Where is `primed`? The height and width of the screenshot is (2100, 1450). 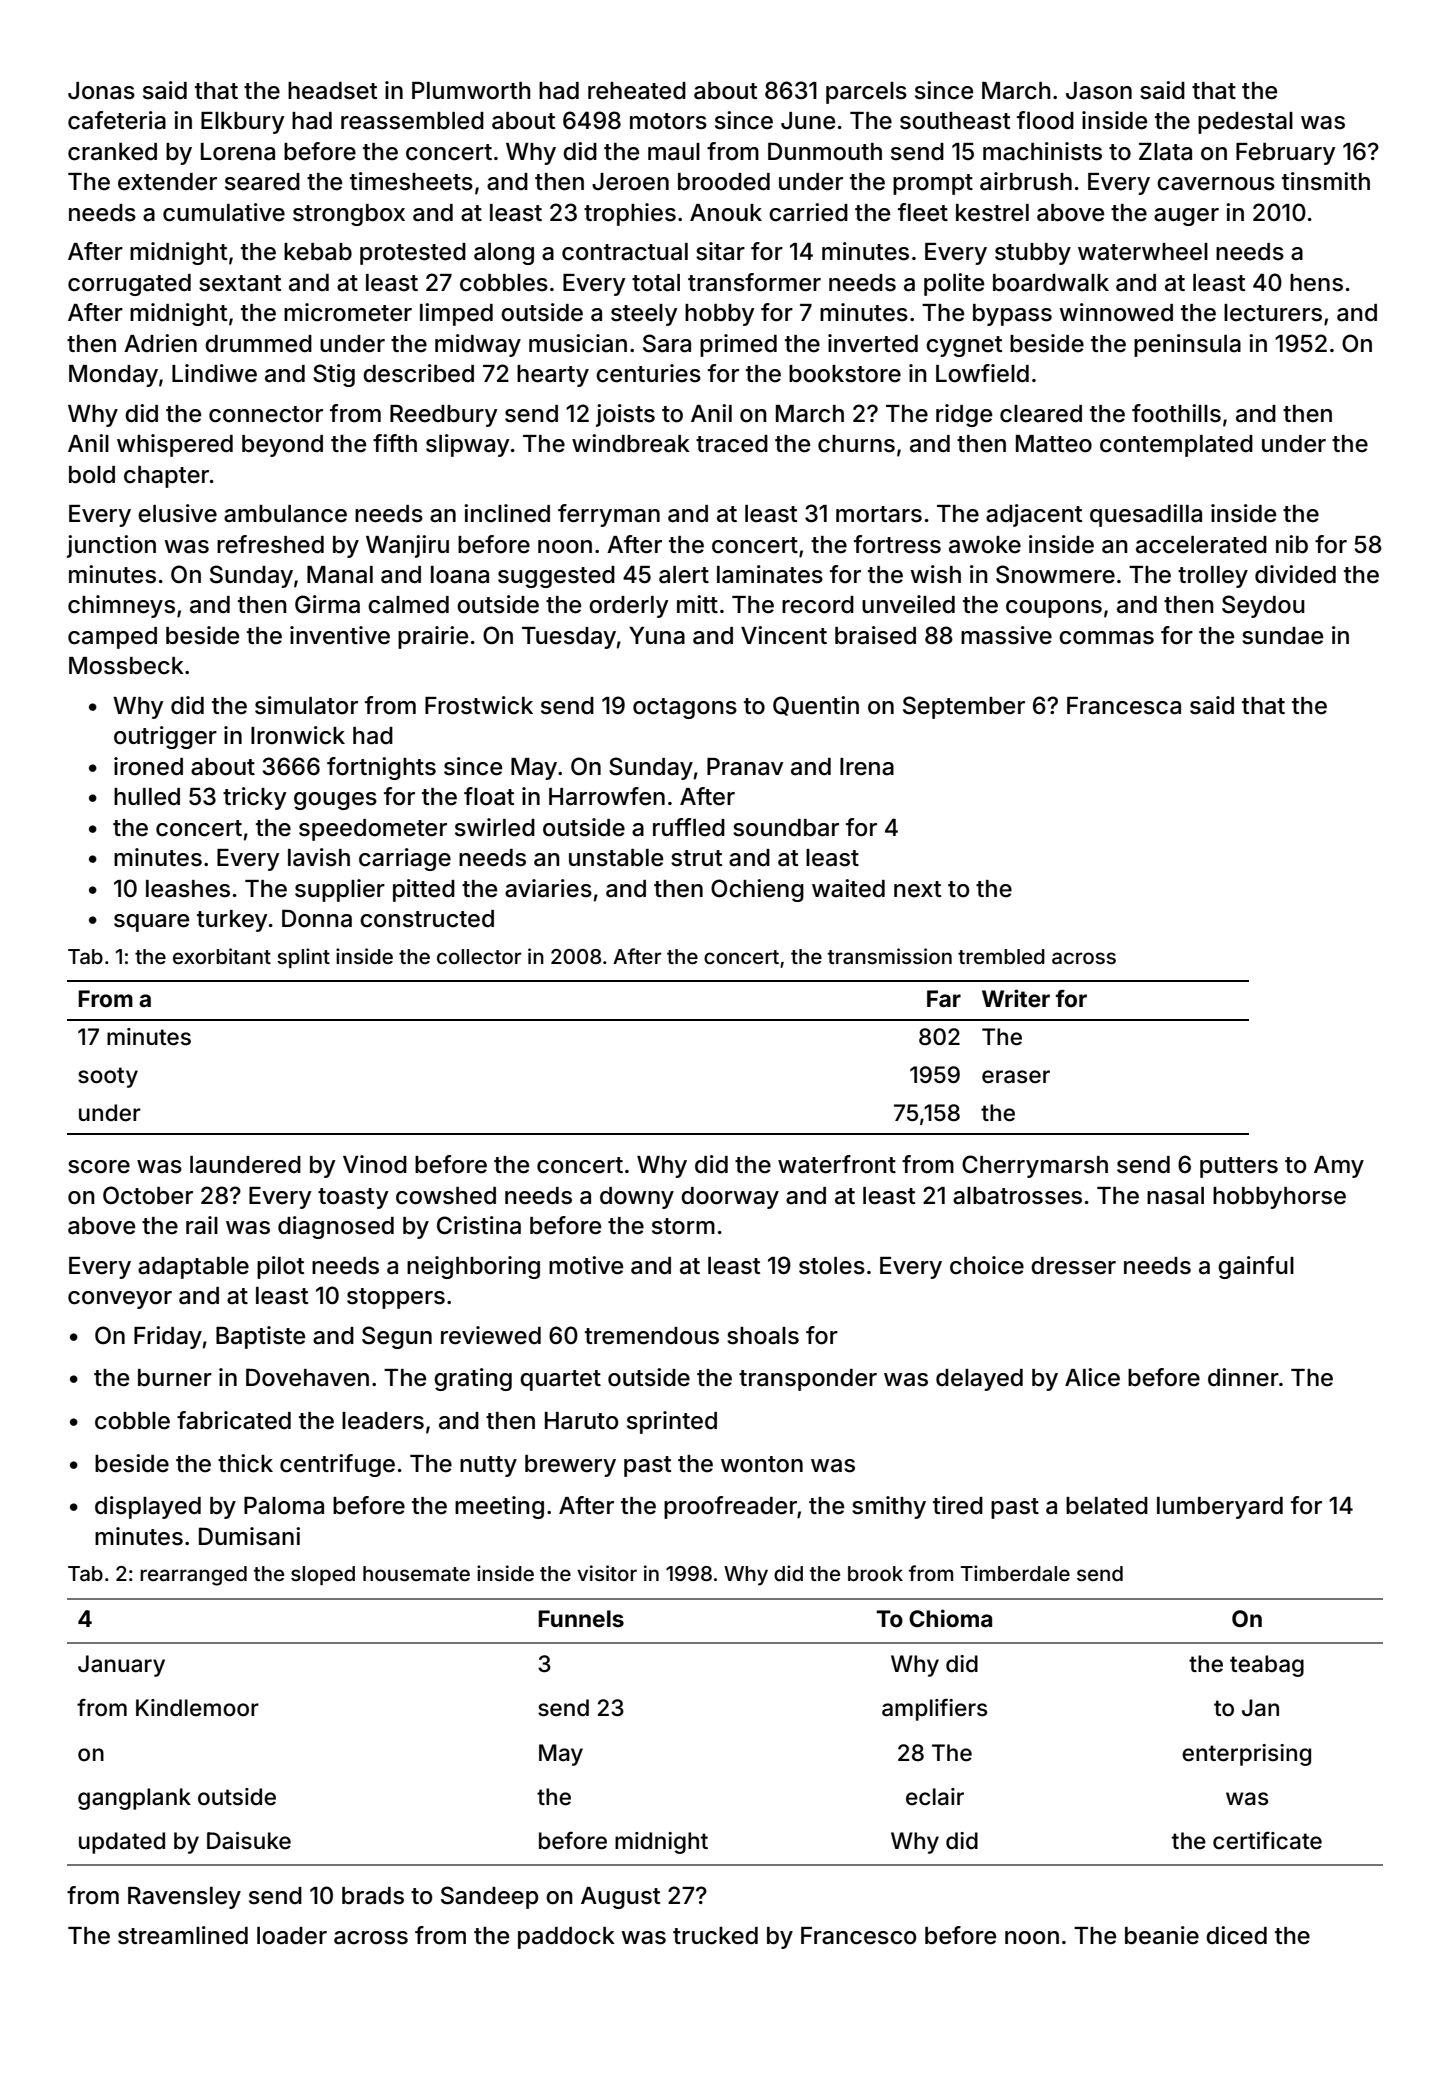
primed is located at coordinates (738, 345).
